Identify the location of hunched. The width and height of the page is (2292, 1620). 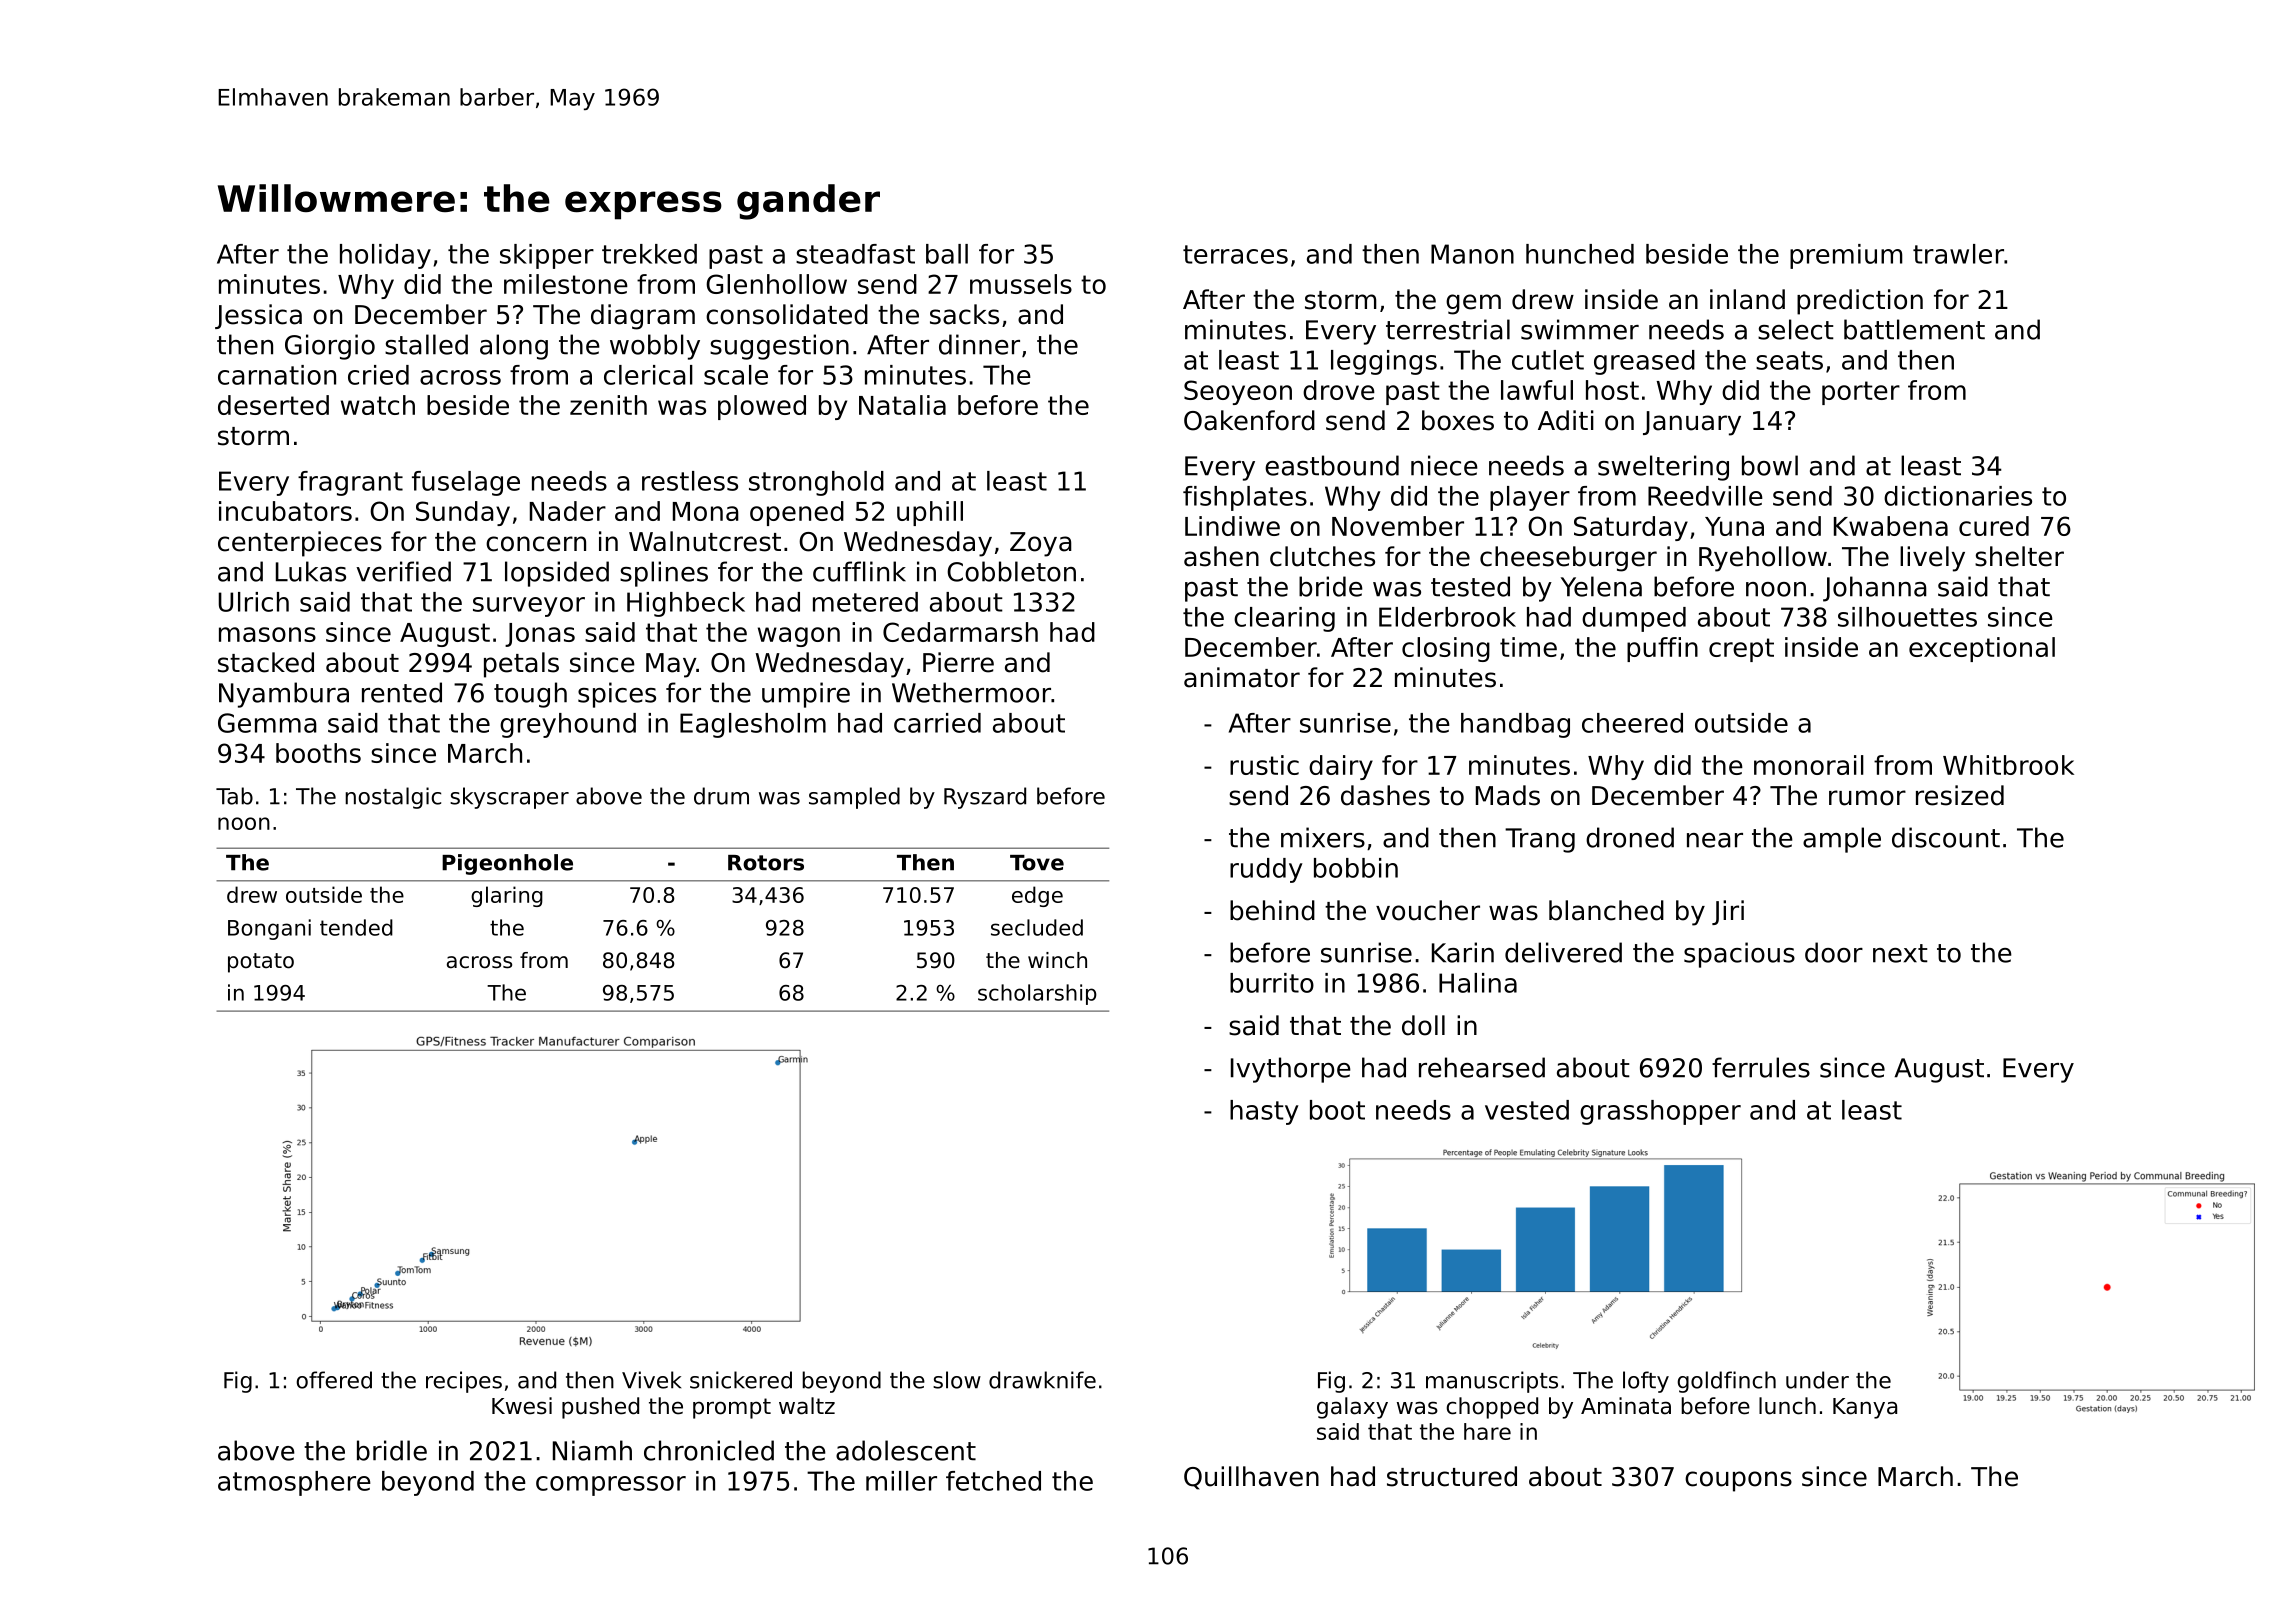
(1580, 254).
